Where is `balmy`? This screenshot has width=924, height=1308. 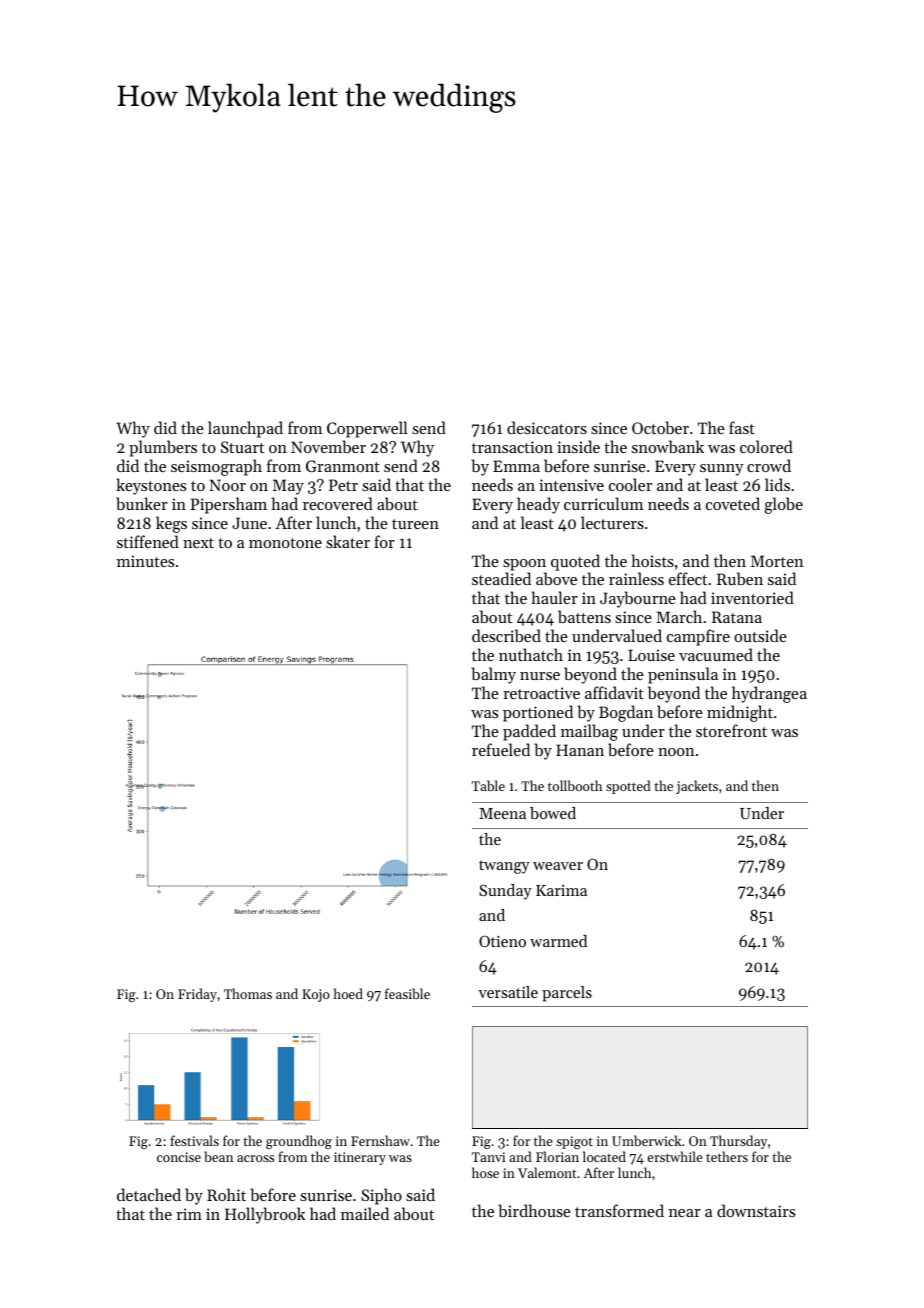 balmy is located at coordinates (493, 675).
